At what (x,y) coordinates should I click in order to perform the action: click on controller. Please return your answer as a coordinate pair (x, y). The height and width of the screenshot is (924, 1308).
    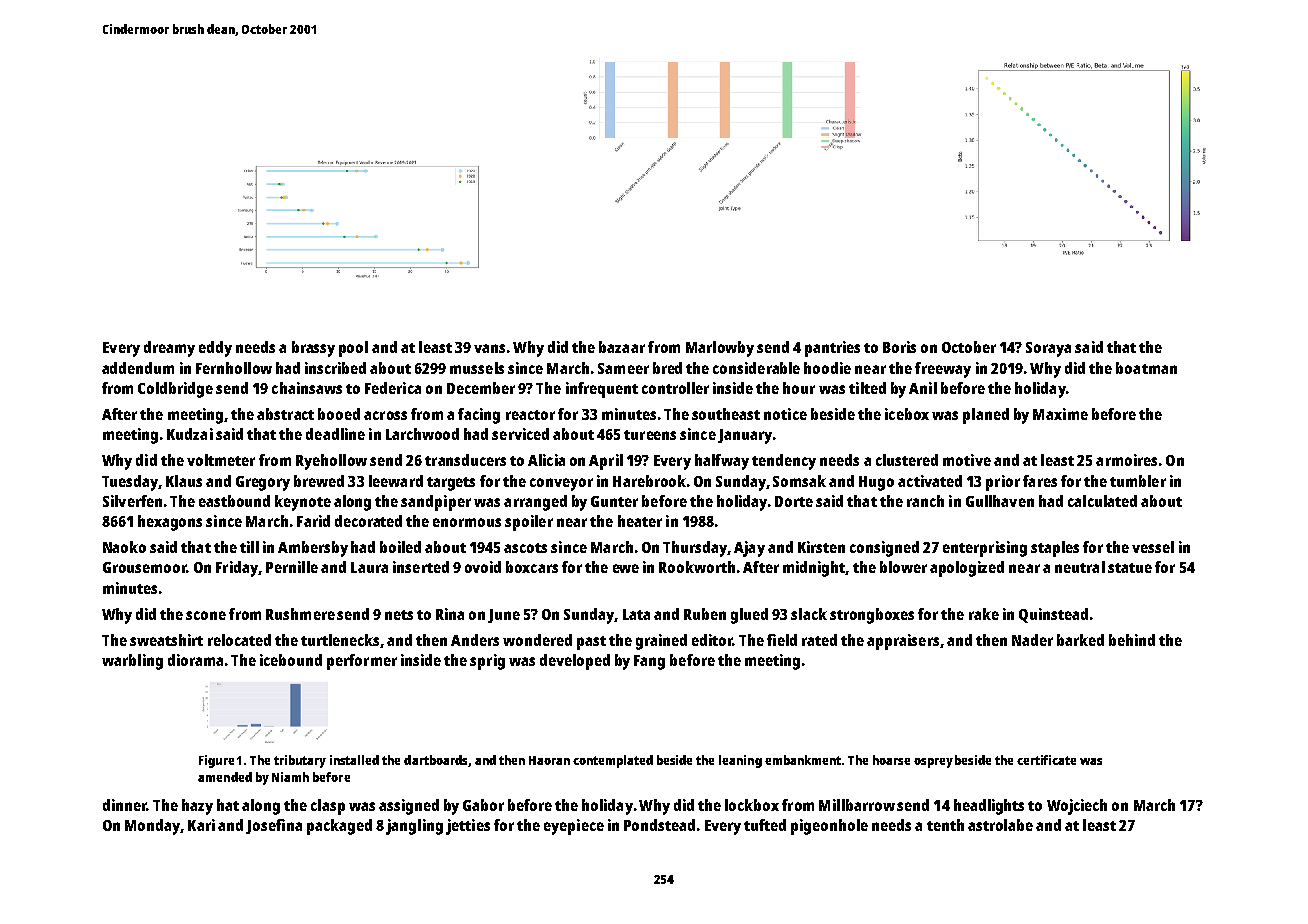
    Looking at the image, I should click on (675, 388).
